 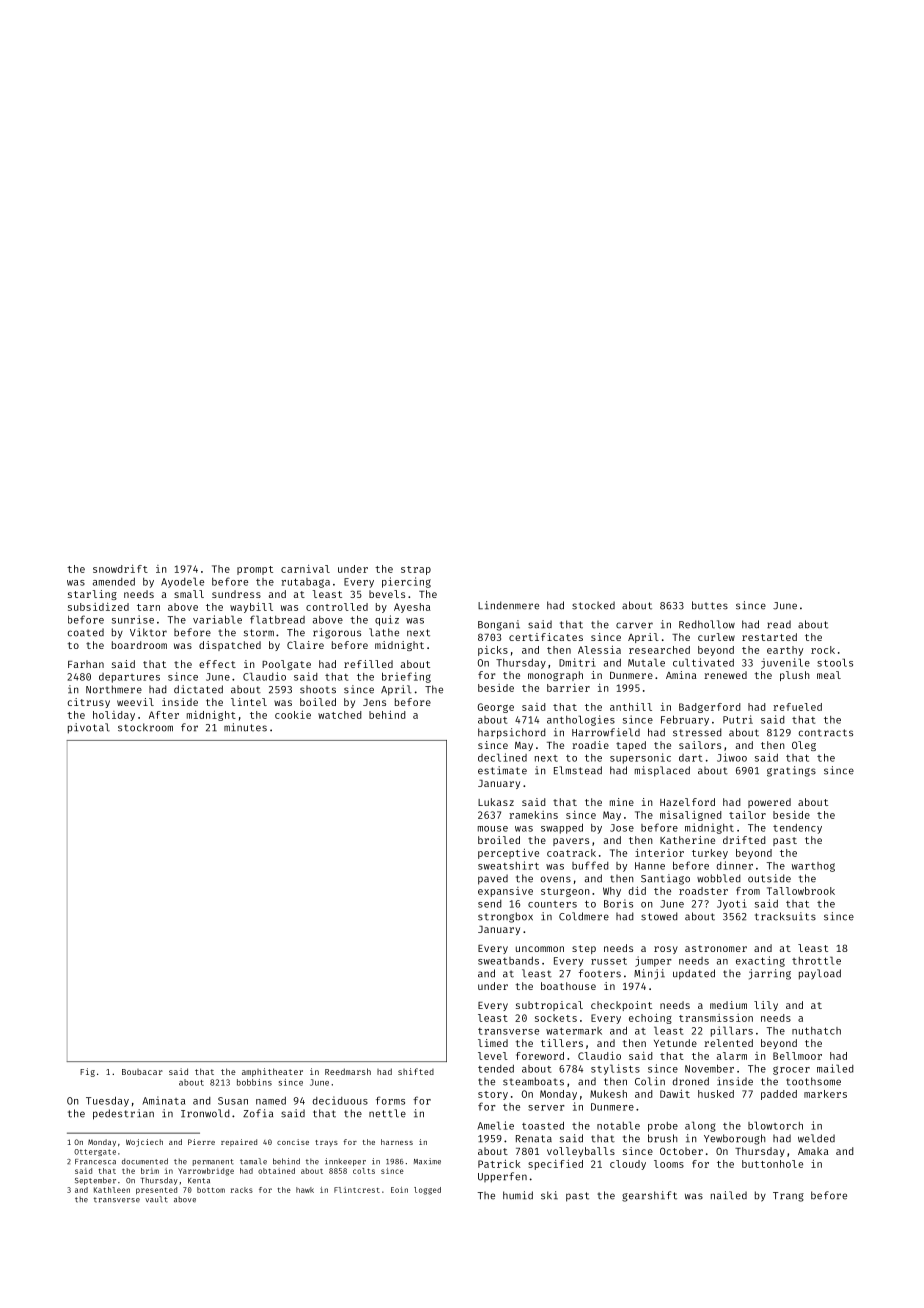 What do you see at coordinates (416, 570) in the image?
I see `strap` at bounding box center [416, 570].
